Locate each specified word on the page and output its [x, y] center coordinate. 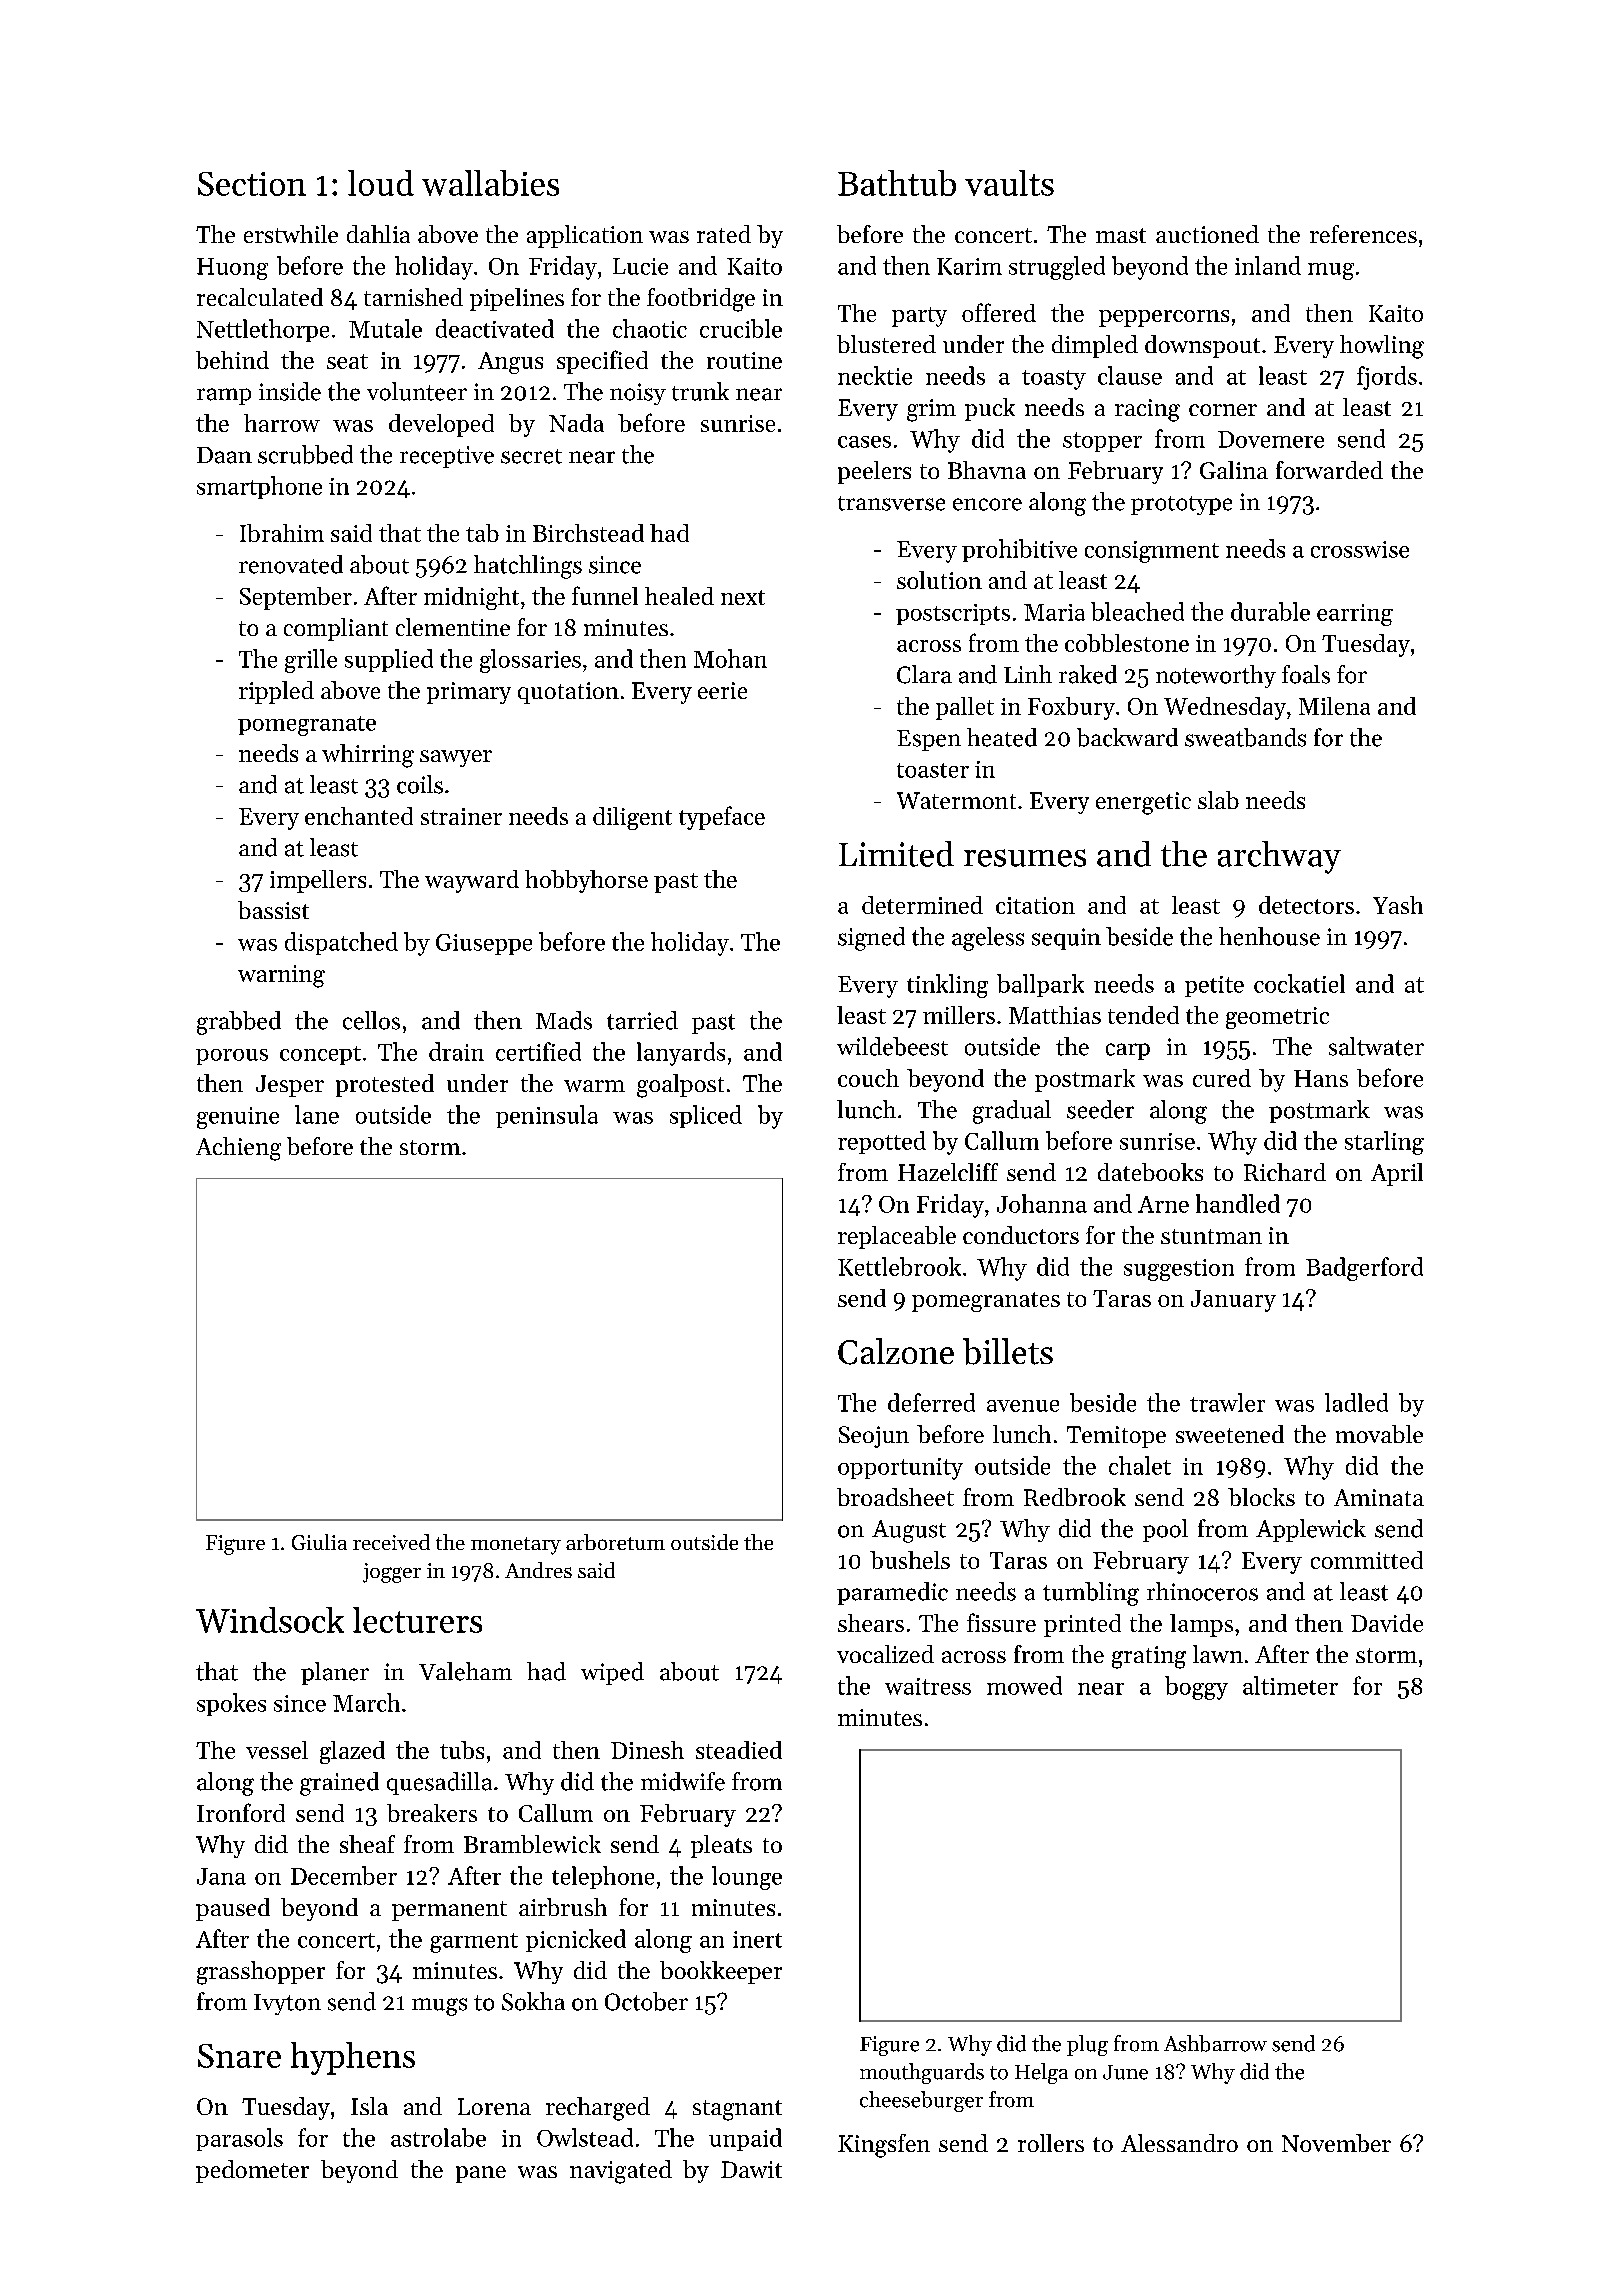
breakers [432, 1813]
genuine [238, 1118]
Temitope [1116, 1437]
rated [724, 234]
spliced [706, 1116]
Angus [510, 363]
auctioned [1207, 234]
